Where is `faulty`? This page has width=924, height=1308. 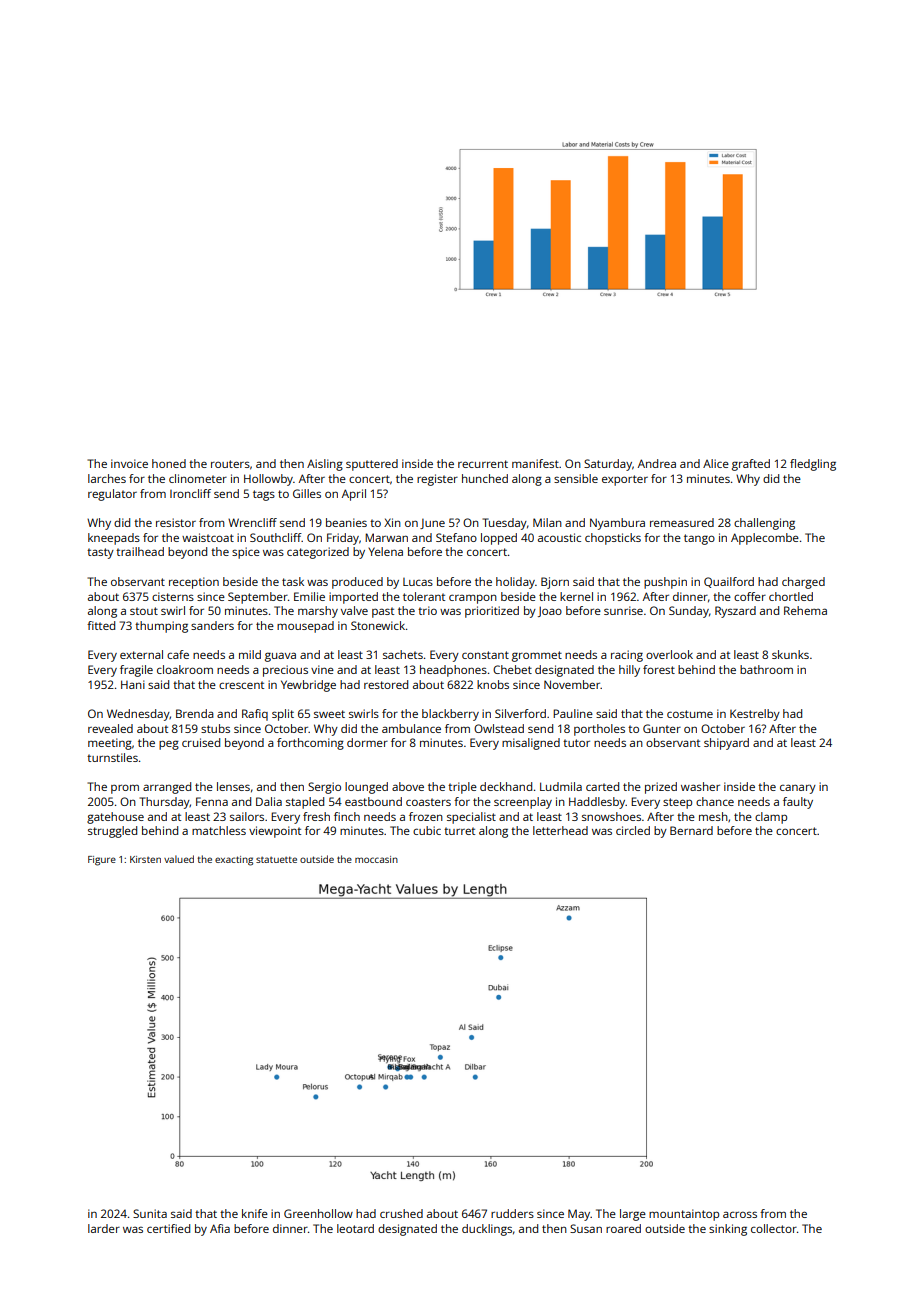
faulty is located at coordinates (798, 803).
